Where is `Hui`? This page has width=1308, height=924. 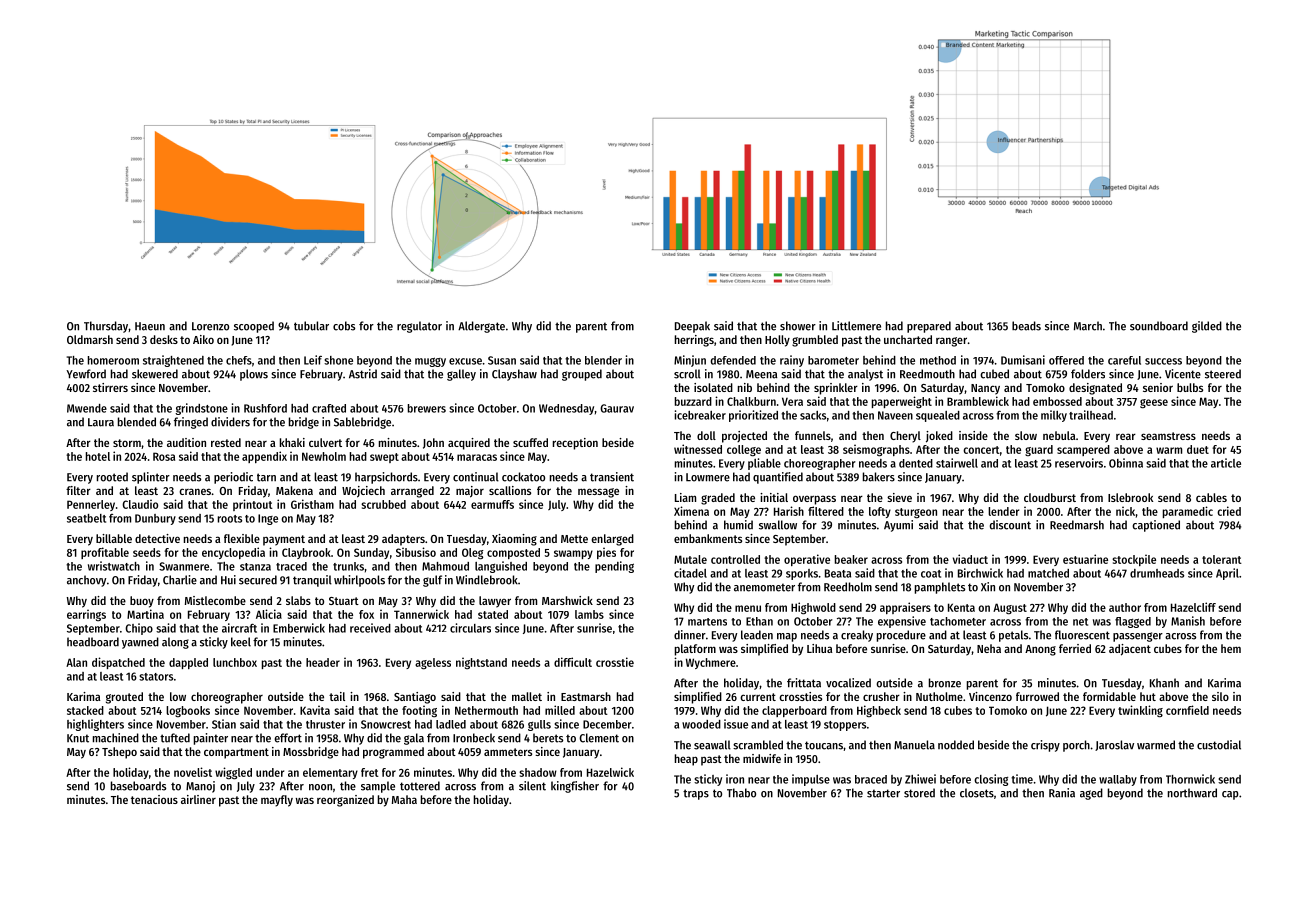 Hui is located at coordinates (228, 580).
